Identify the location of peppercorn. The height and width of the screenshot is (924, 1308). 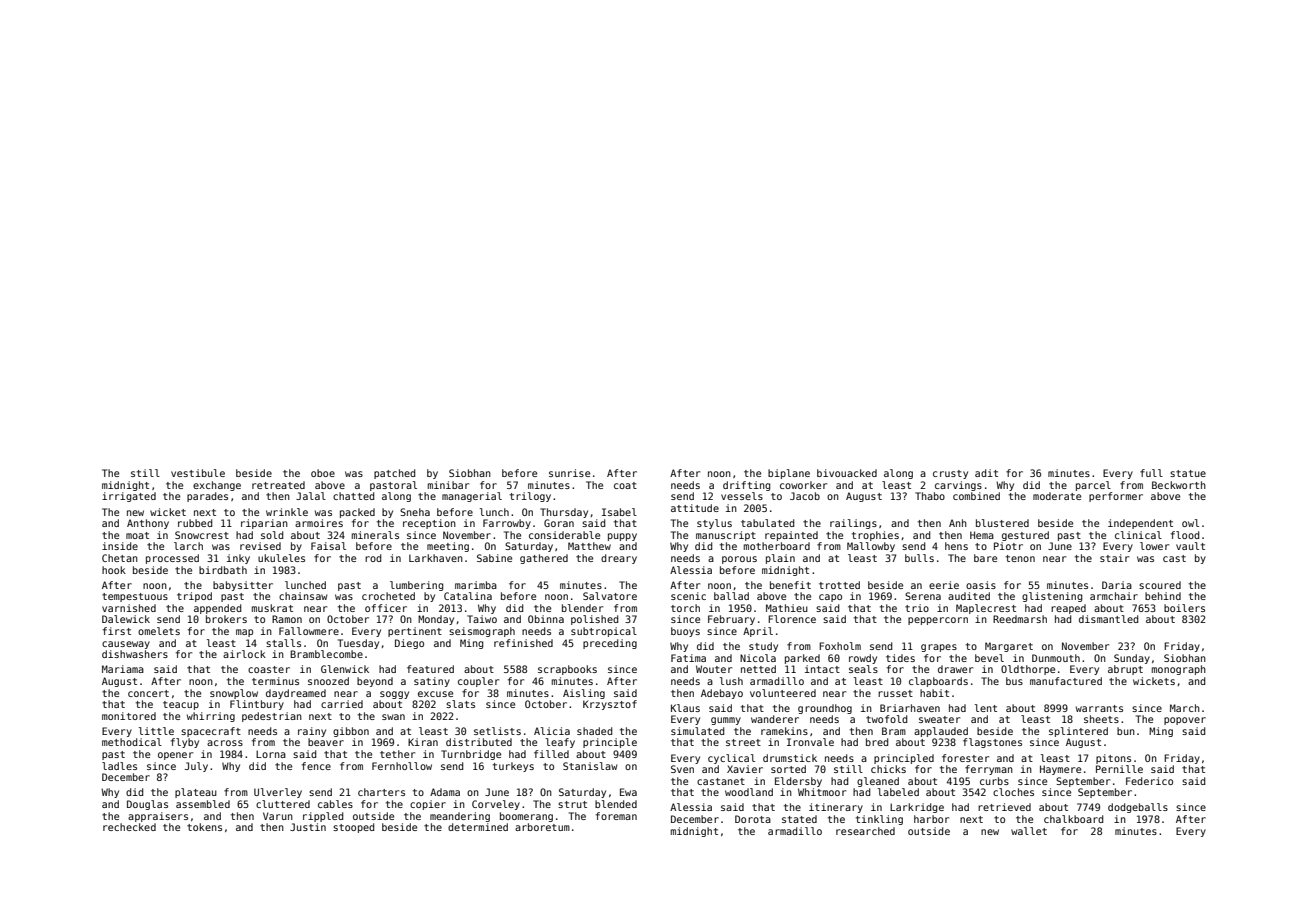
(938, 621).
